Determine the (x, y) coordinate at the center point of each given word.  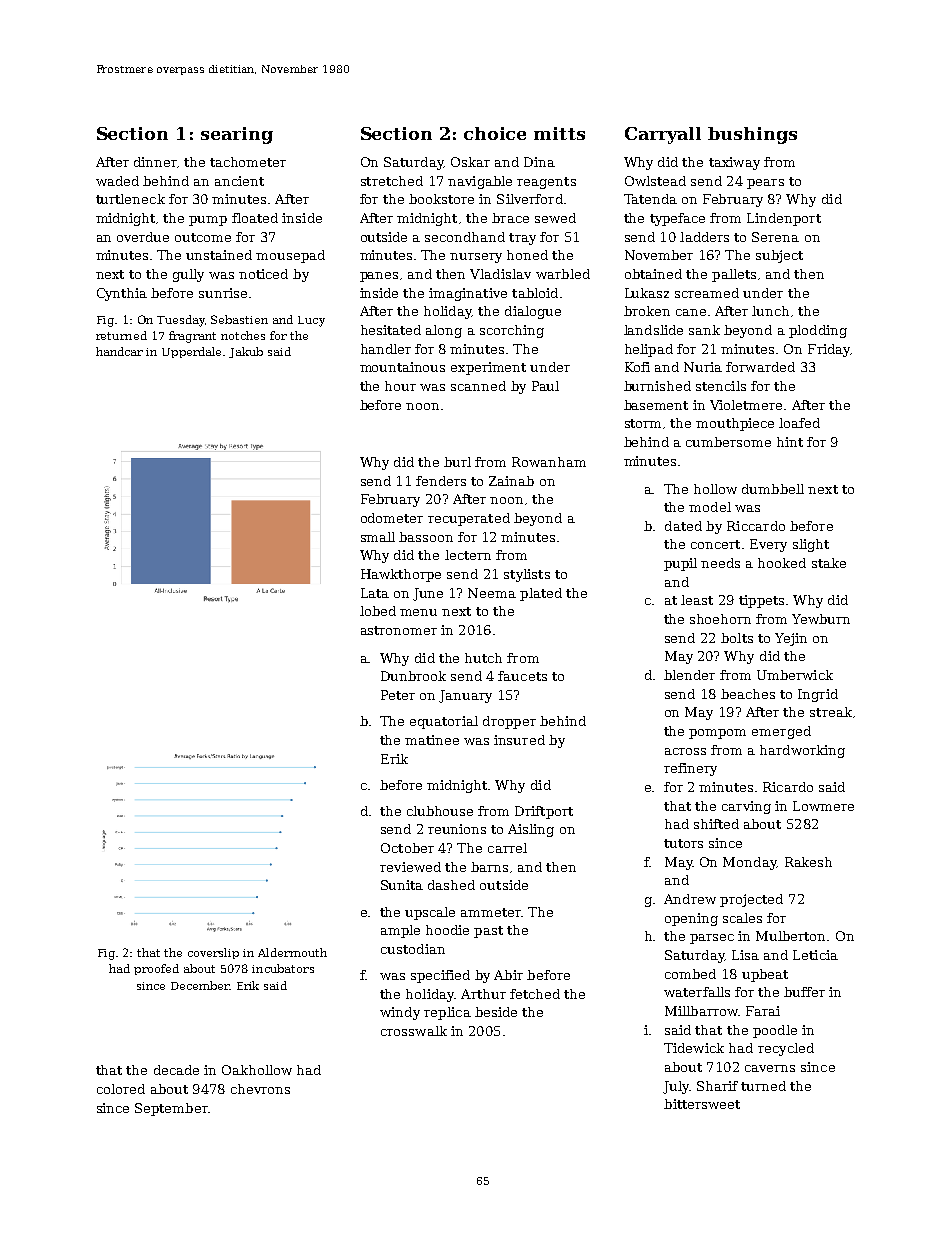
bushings (752, 135)
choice (495, 133)
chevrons (260, 1089)
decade (176, 1070)
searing (237, 135)
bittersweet (702, 1104)
